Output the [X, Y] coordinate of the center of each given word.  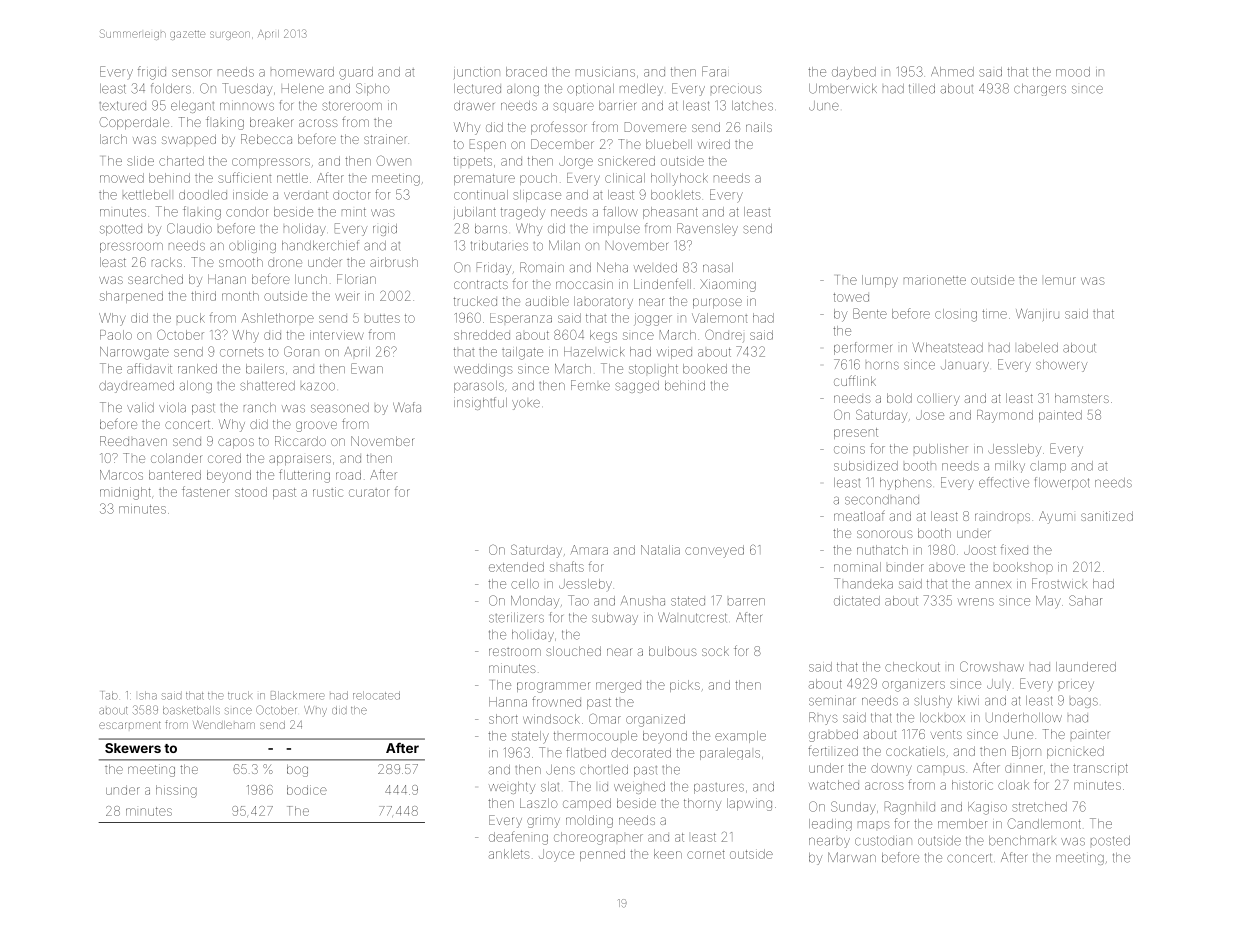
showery [1061, 366]
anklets [509, 854]
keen [668, 854]
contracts [481, 284]
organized [655, 720]
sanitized [1107, 516]
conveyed [714, 551]
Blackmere [298, 695]
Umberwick [843, 89]
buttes [382, 318]
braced [526, 72]
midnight [125, 493]
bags [1084, 702]
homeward [302, 72]
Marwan [852, 857]
